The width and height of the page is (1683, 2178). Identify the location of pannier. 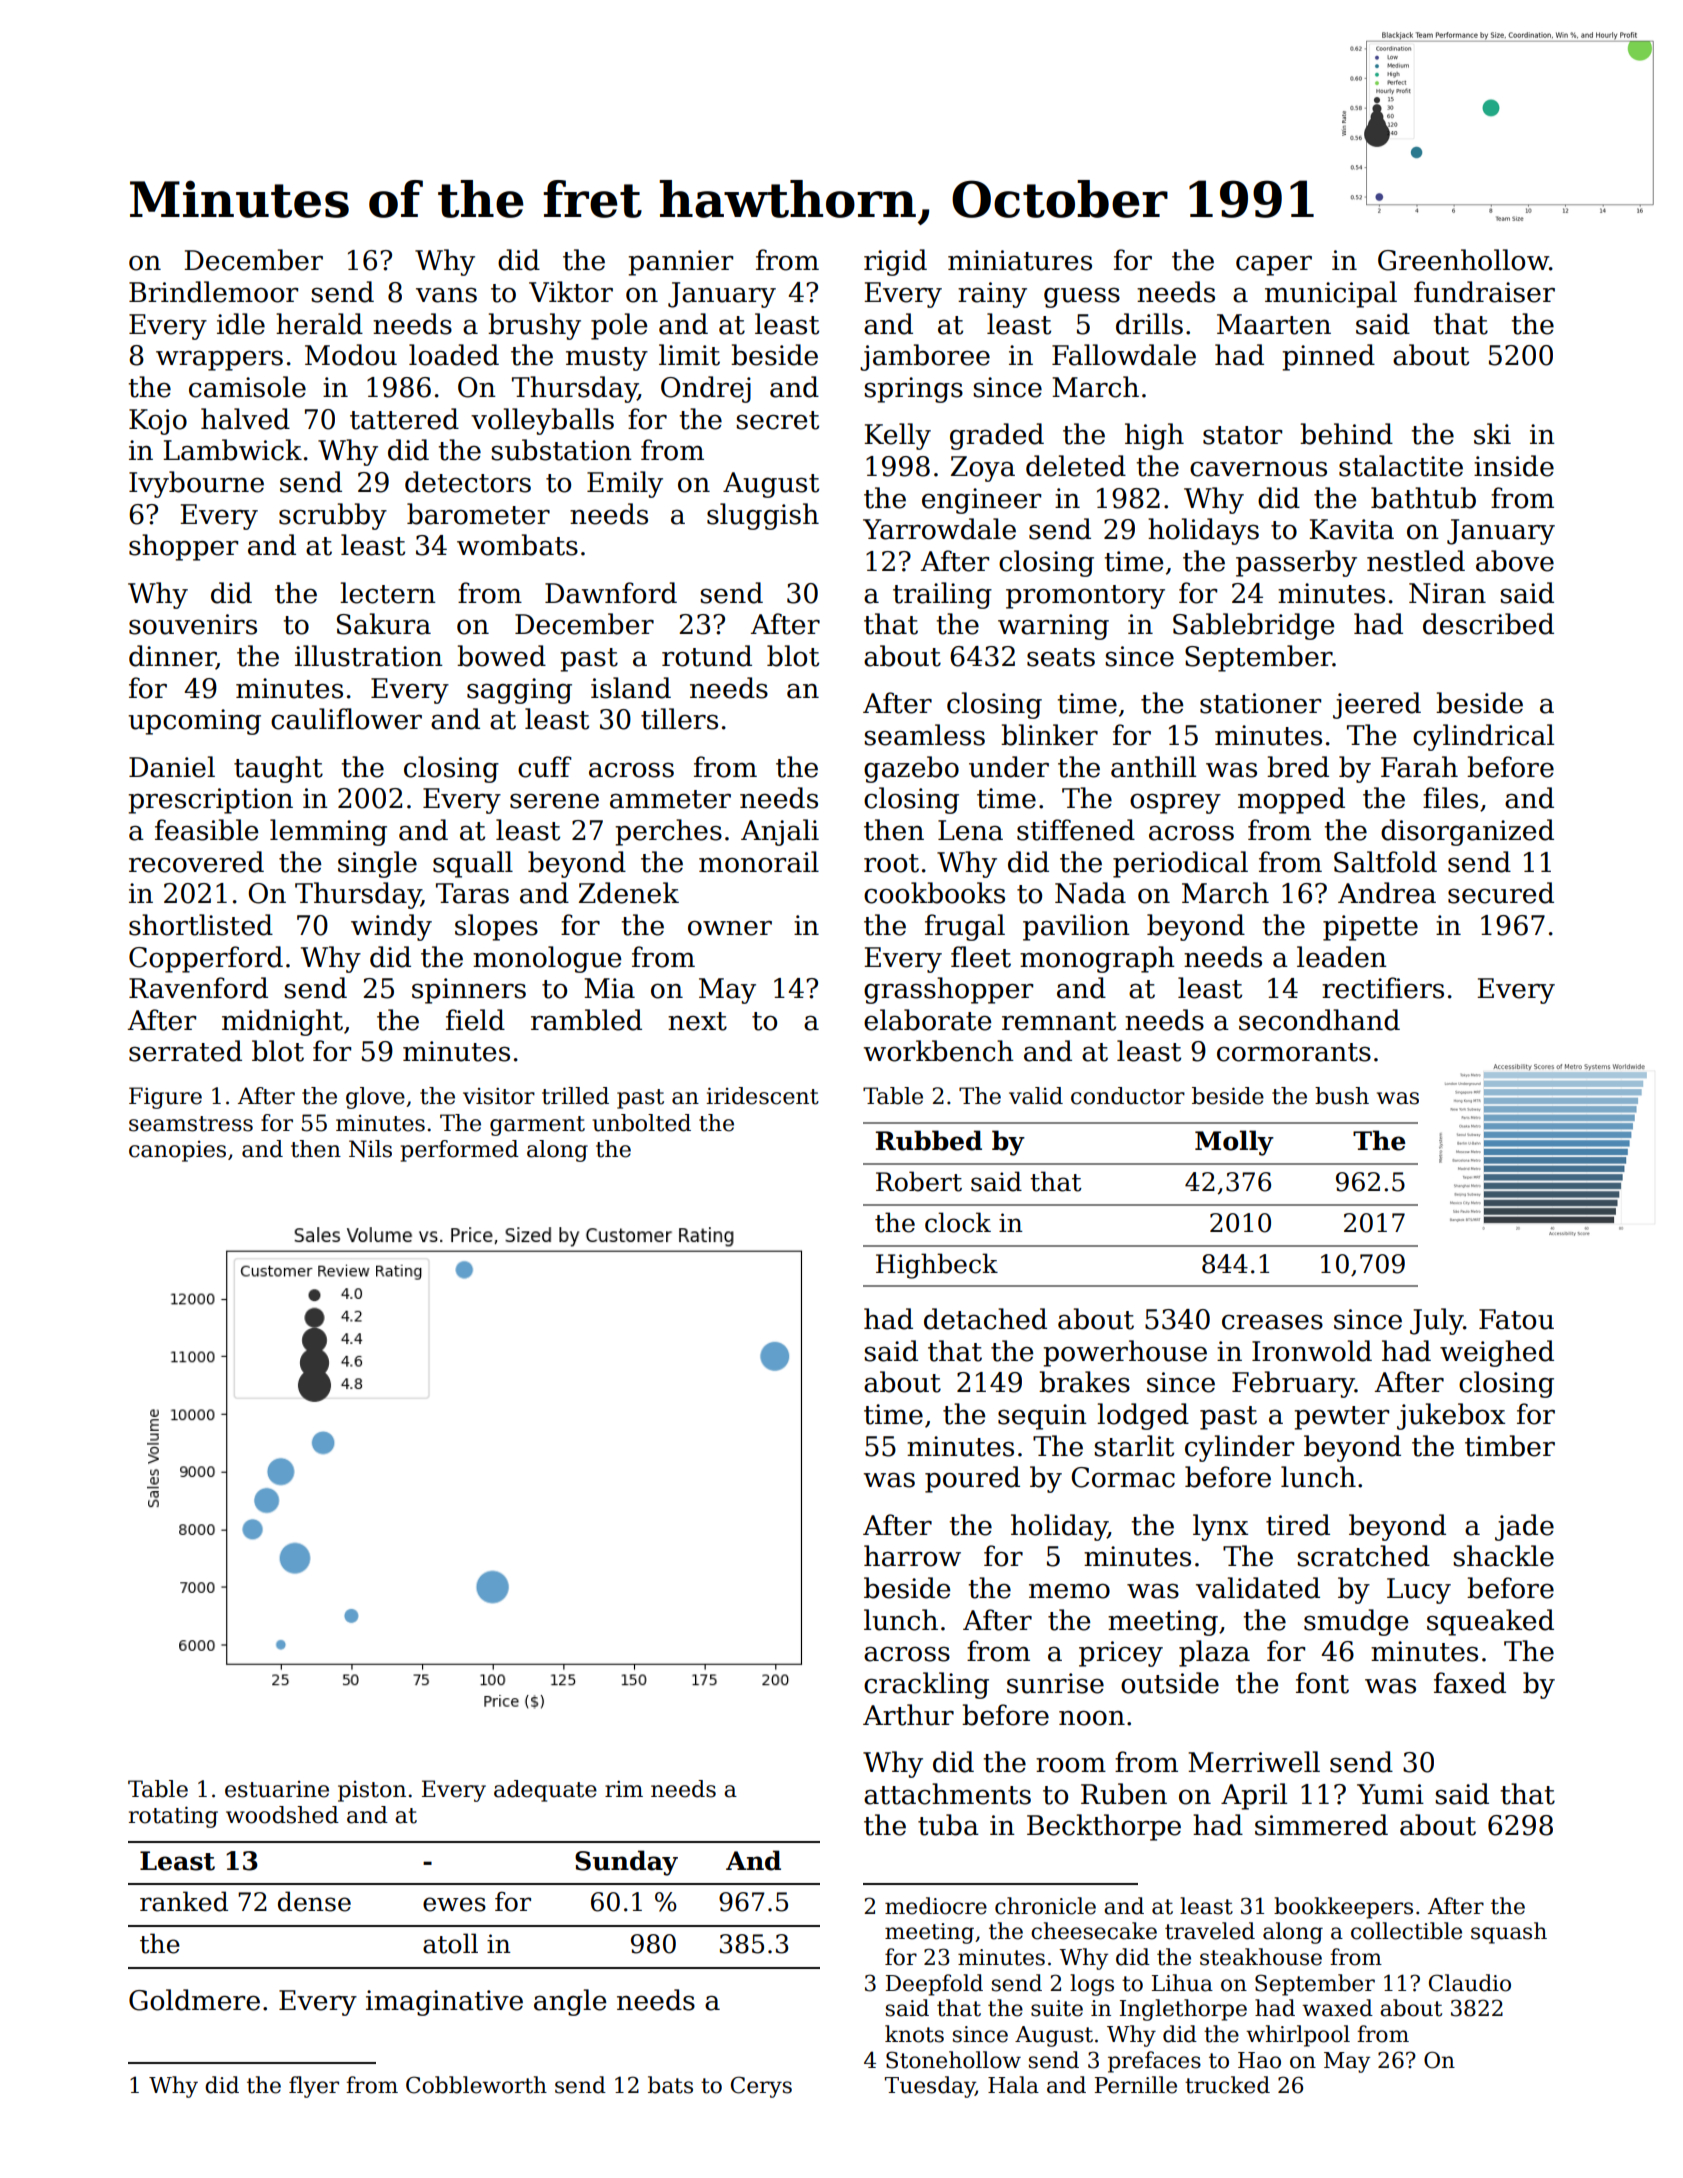
(680, 263).
